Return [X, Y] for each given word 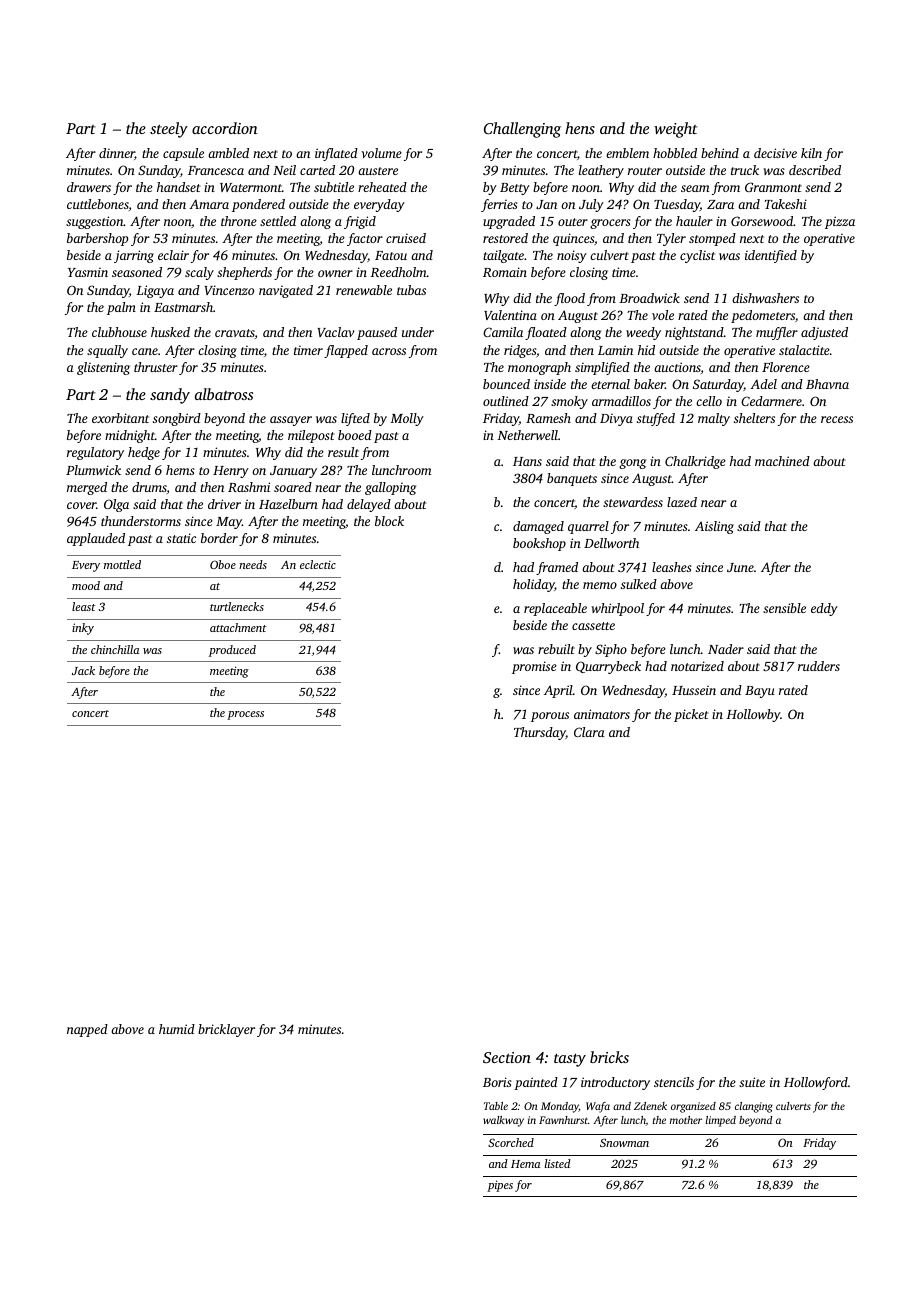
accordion [225, 128]
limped [721, 1121]
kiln [811, 153]
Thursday [540, 733]
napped [87, 1030]
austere [378, 171]
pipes [500, 1186]
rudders [819, 666]
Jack [83, 670]
